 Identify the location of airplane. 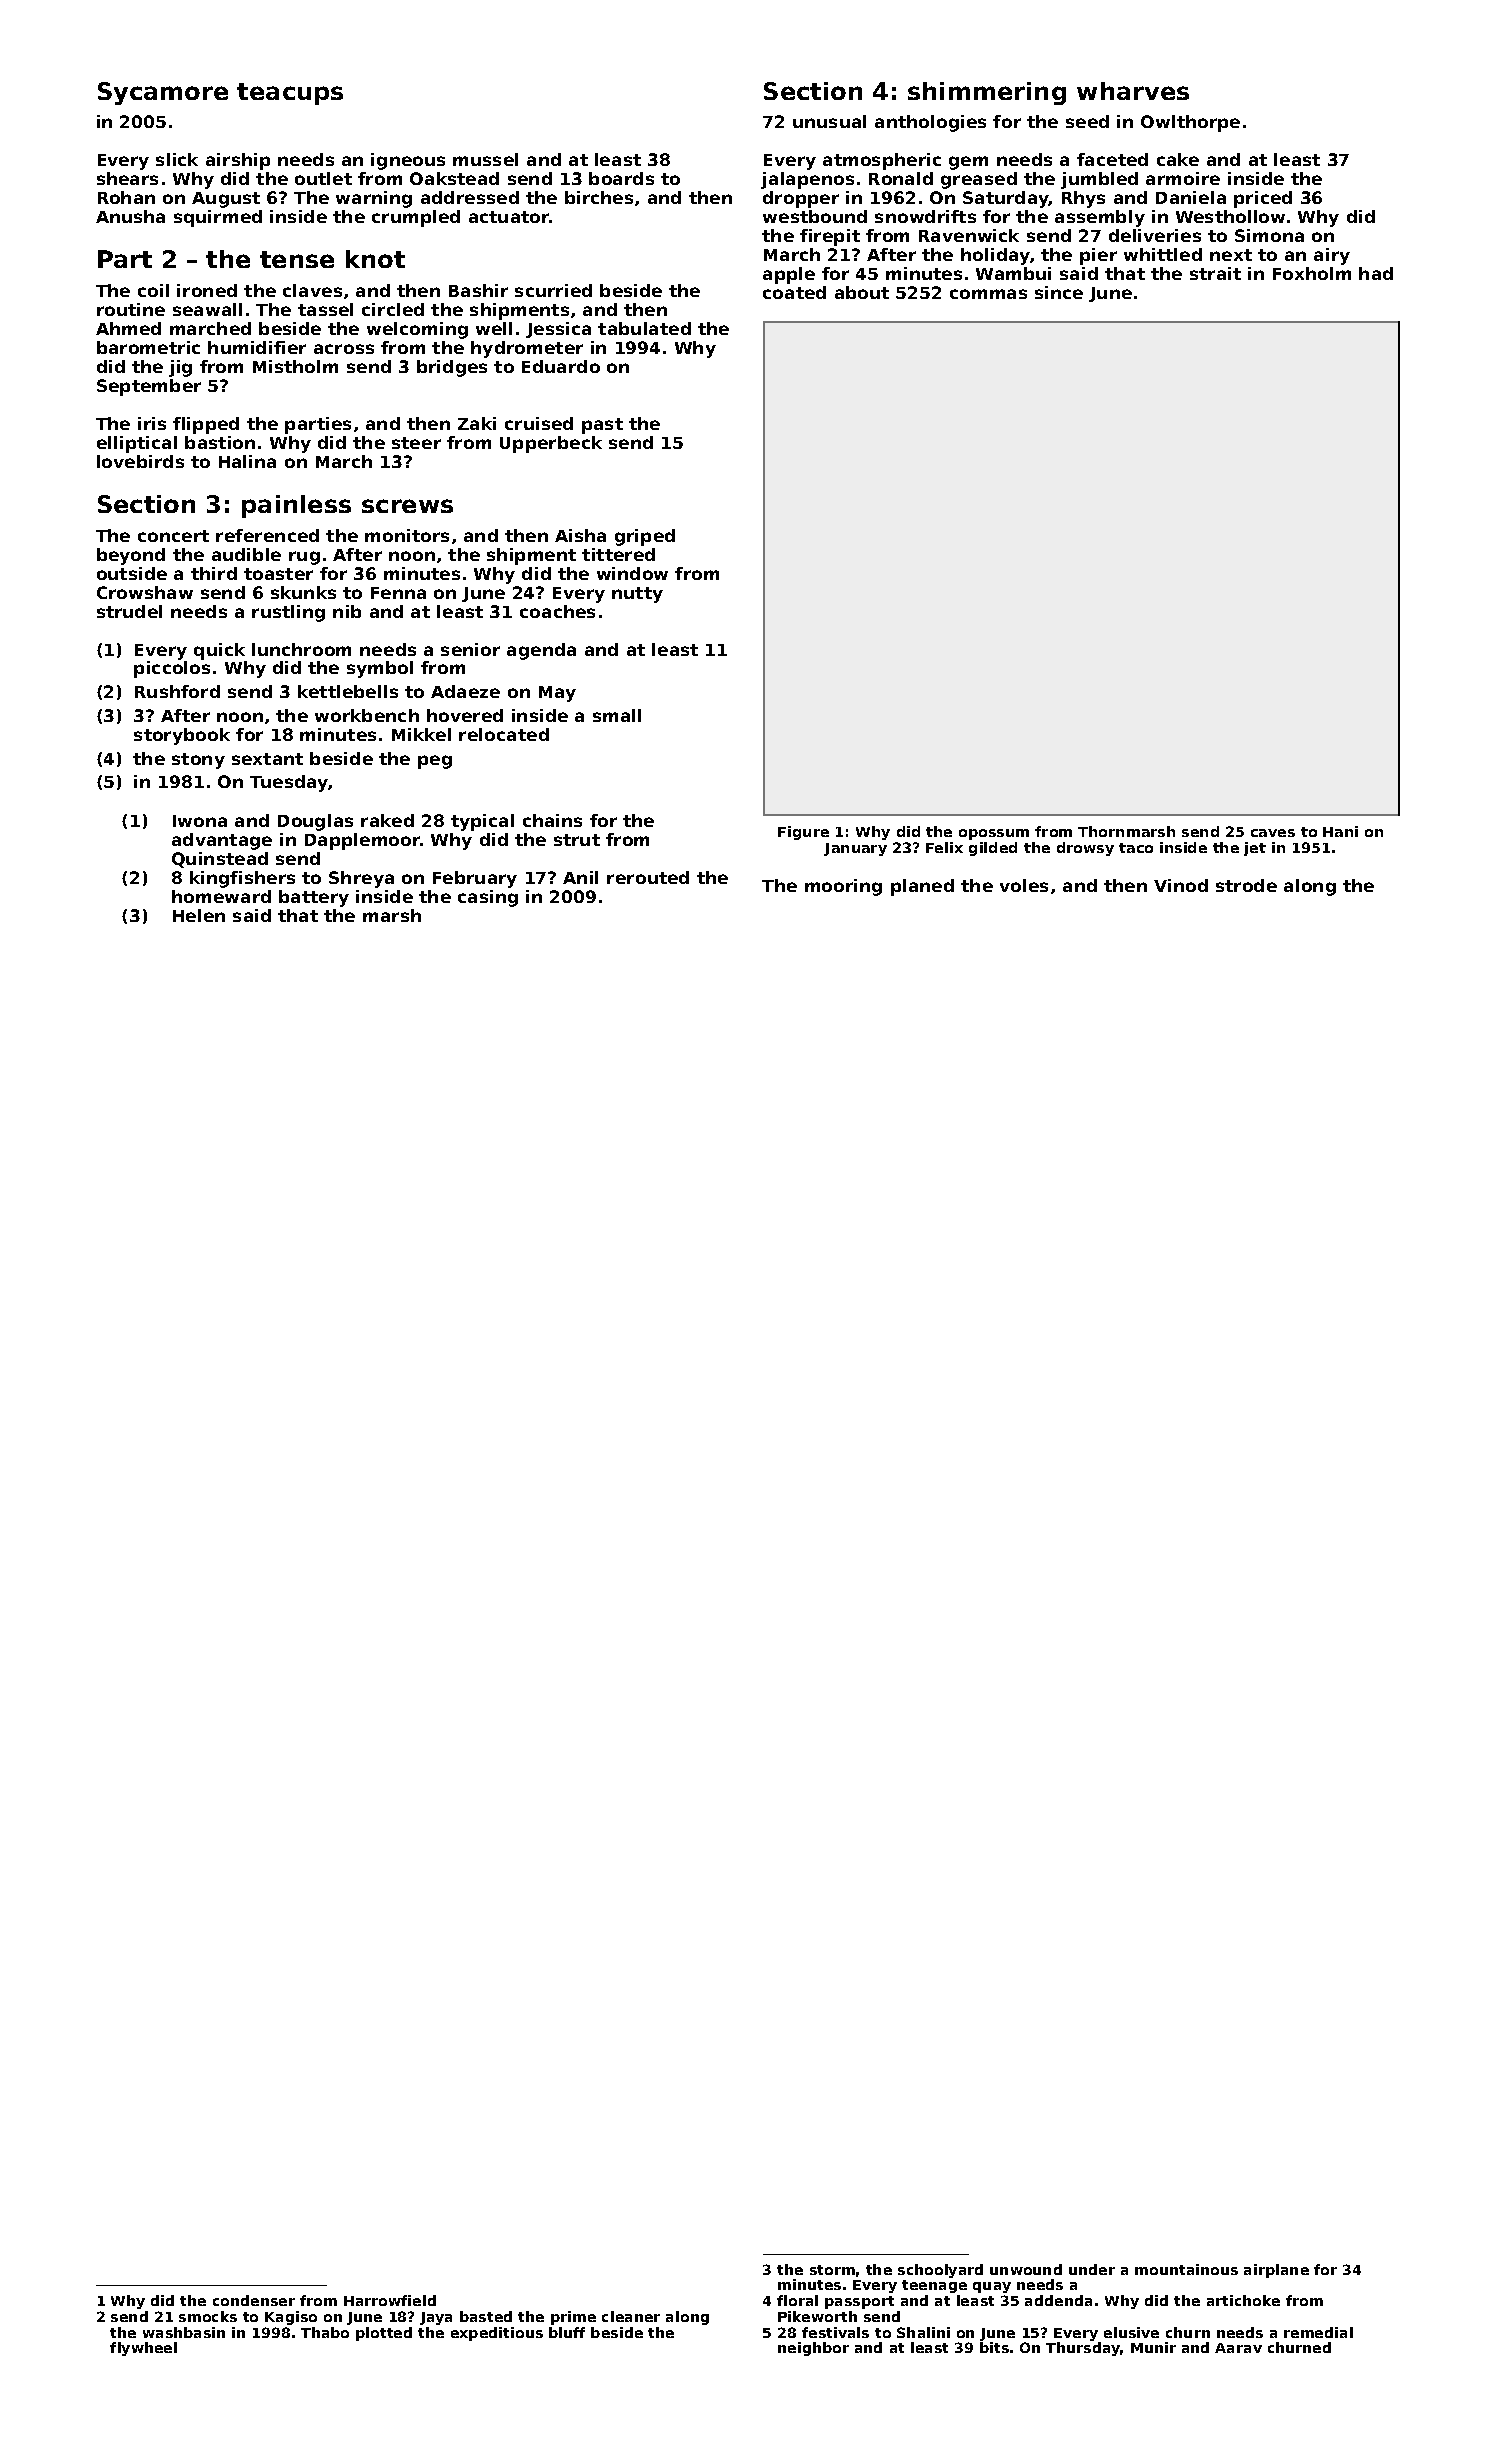
(1276, 2271).
